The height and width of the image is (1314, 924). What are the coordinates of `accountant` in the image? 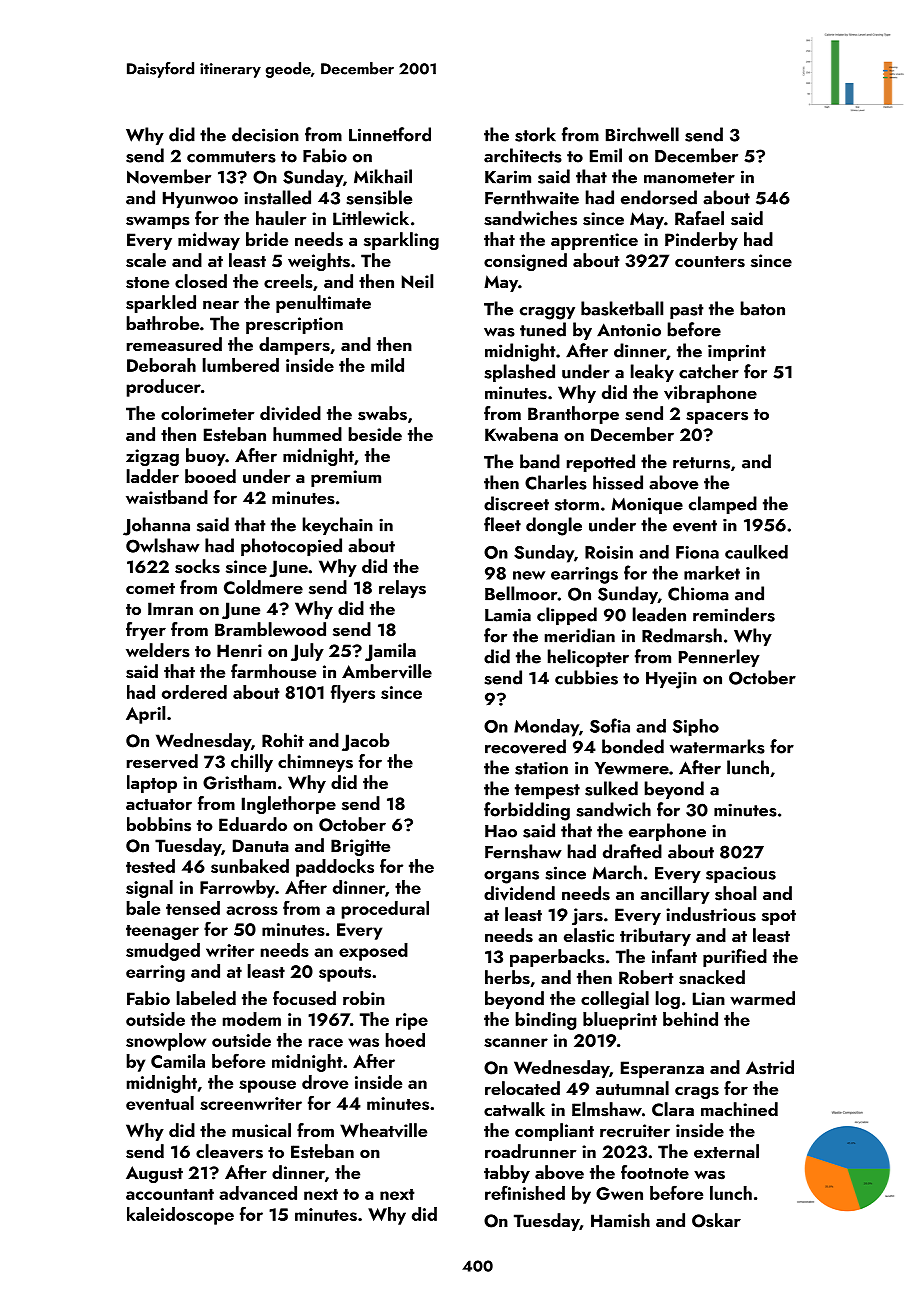 It's located at (170, 1194).
